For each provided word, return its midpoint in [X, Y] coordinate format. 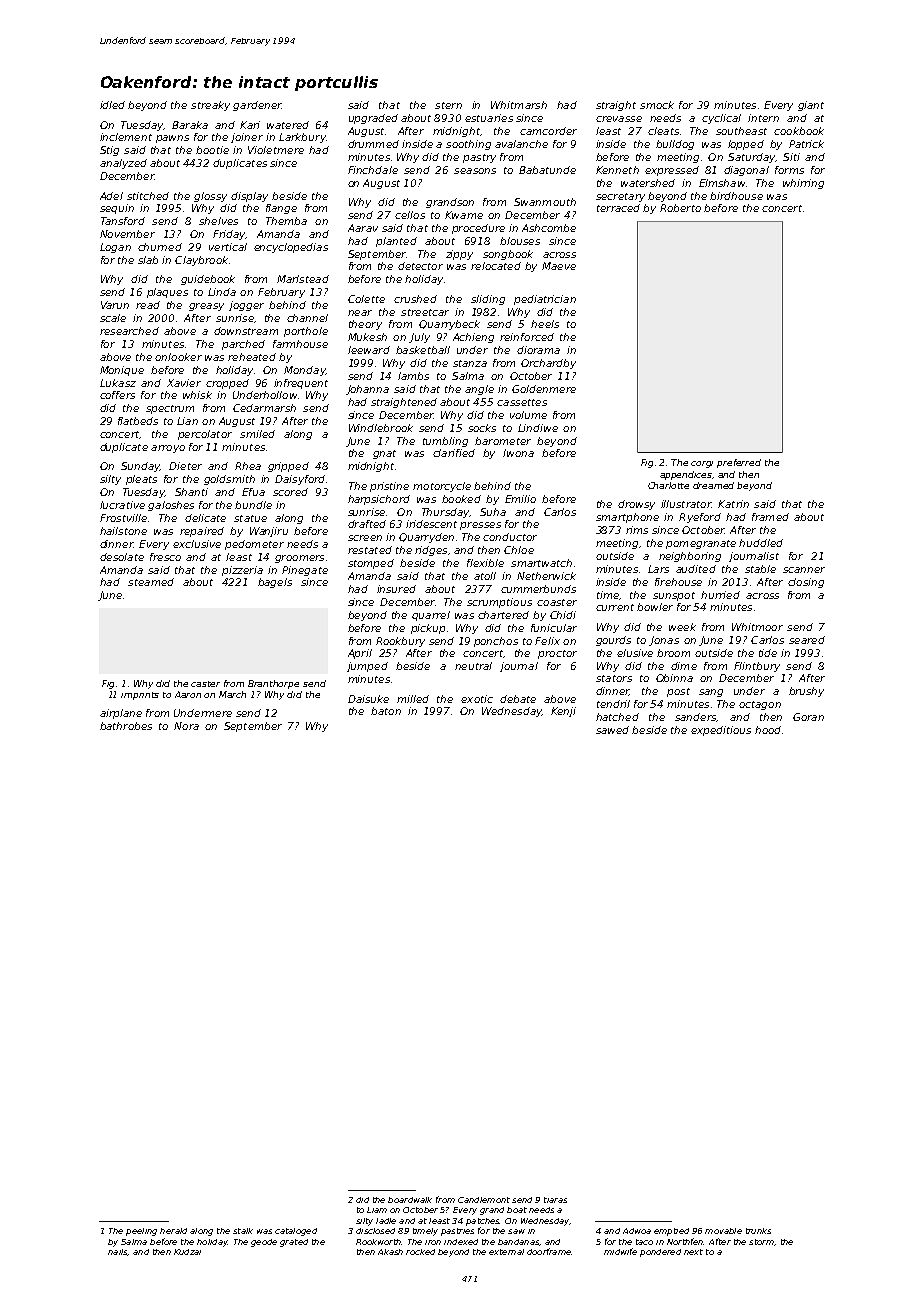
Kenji [563, 712]
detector [420, 266]
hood [768, 730]
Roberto [680, 208]
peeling [141, 1232]
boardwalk [410, 1200]
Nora [186, 726]
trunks [758, 1231]
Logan [115, 248]
